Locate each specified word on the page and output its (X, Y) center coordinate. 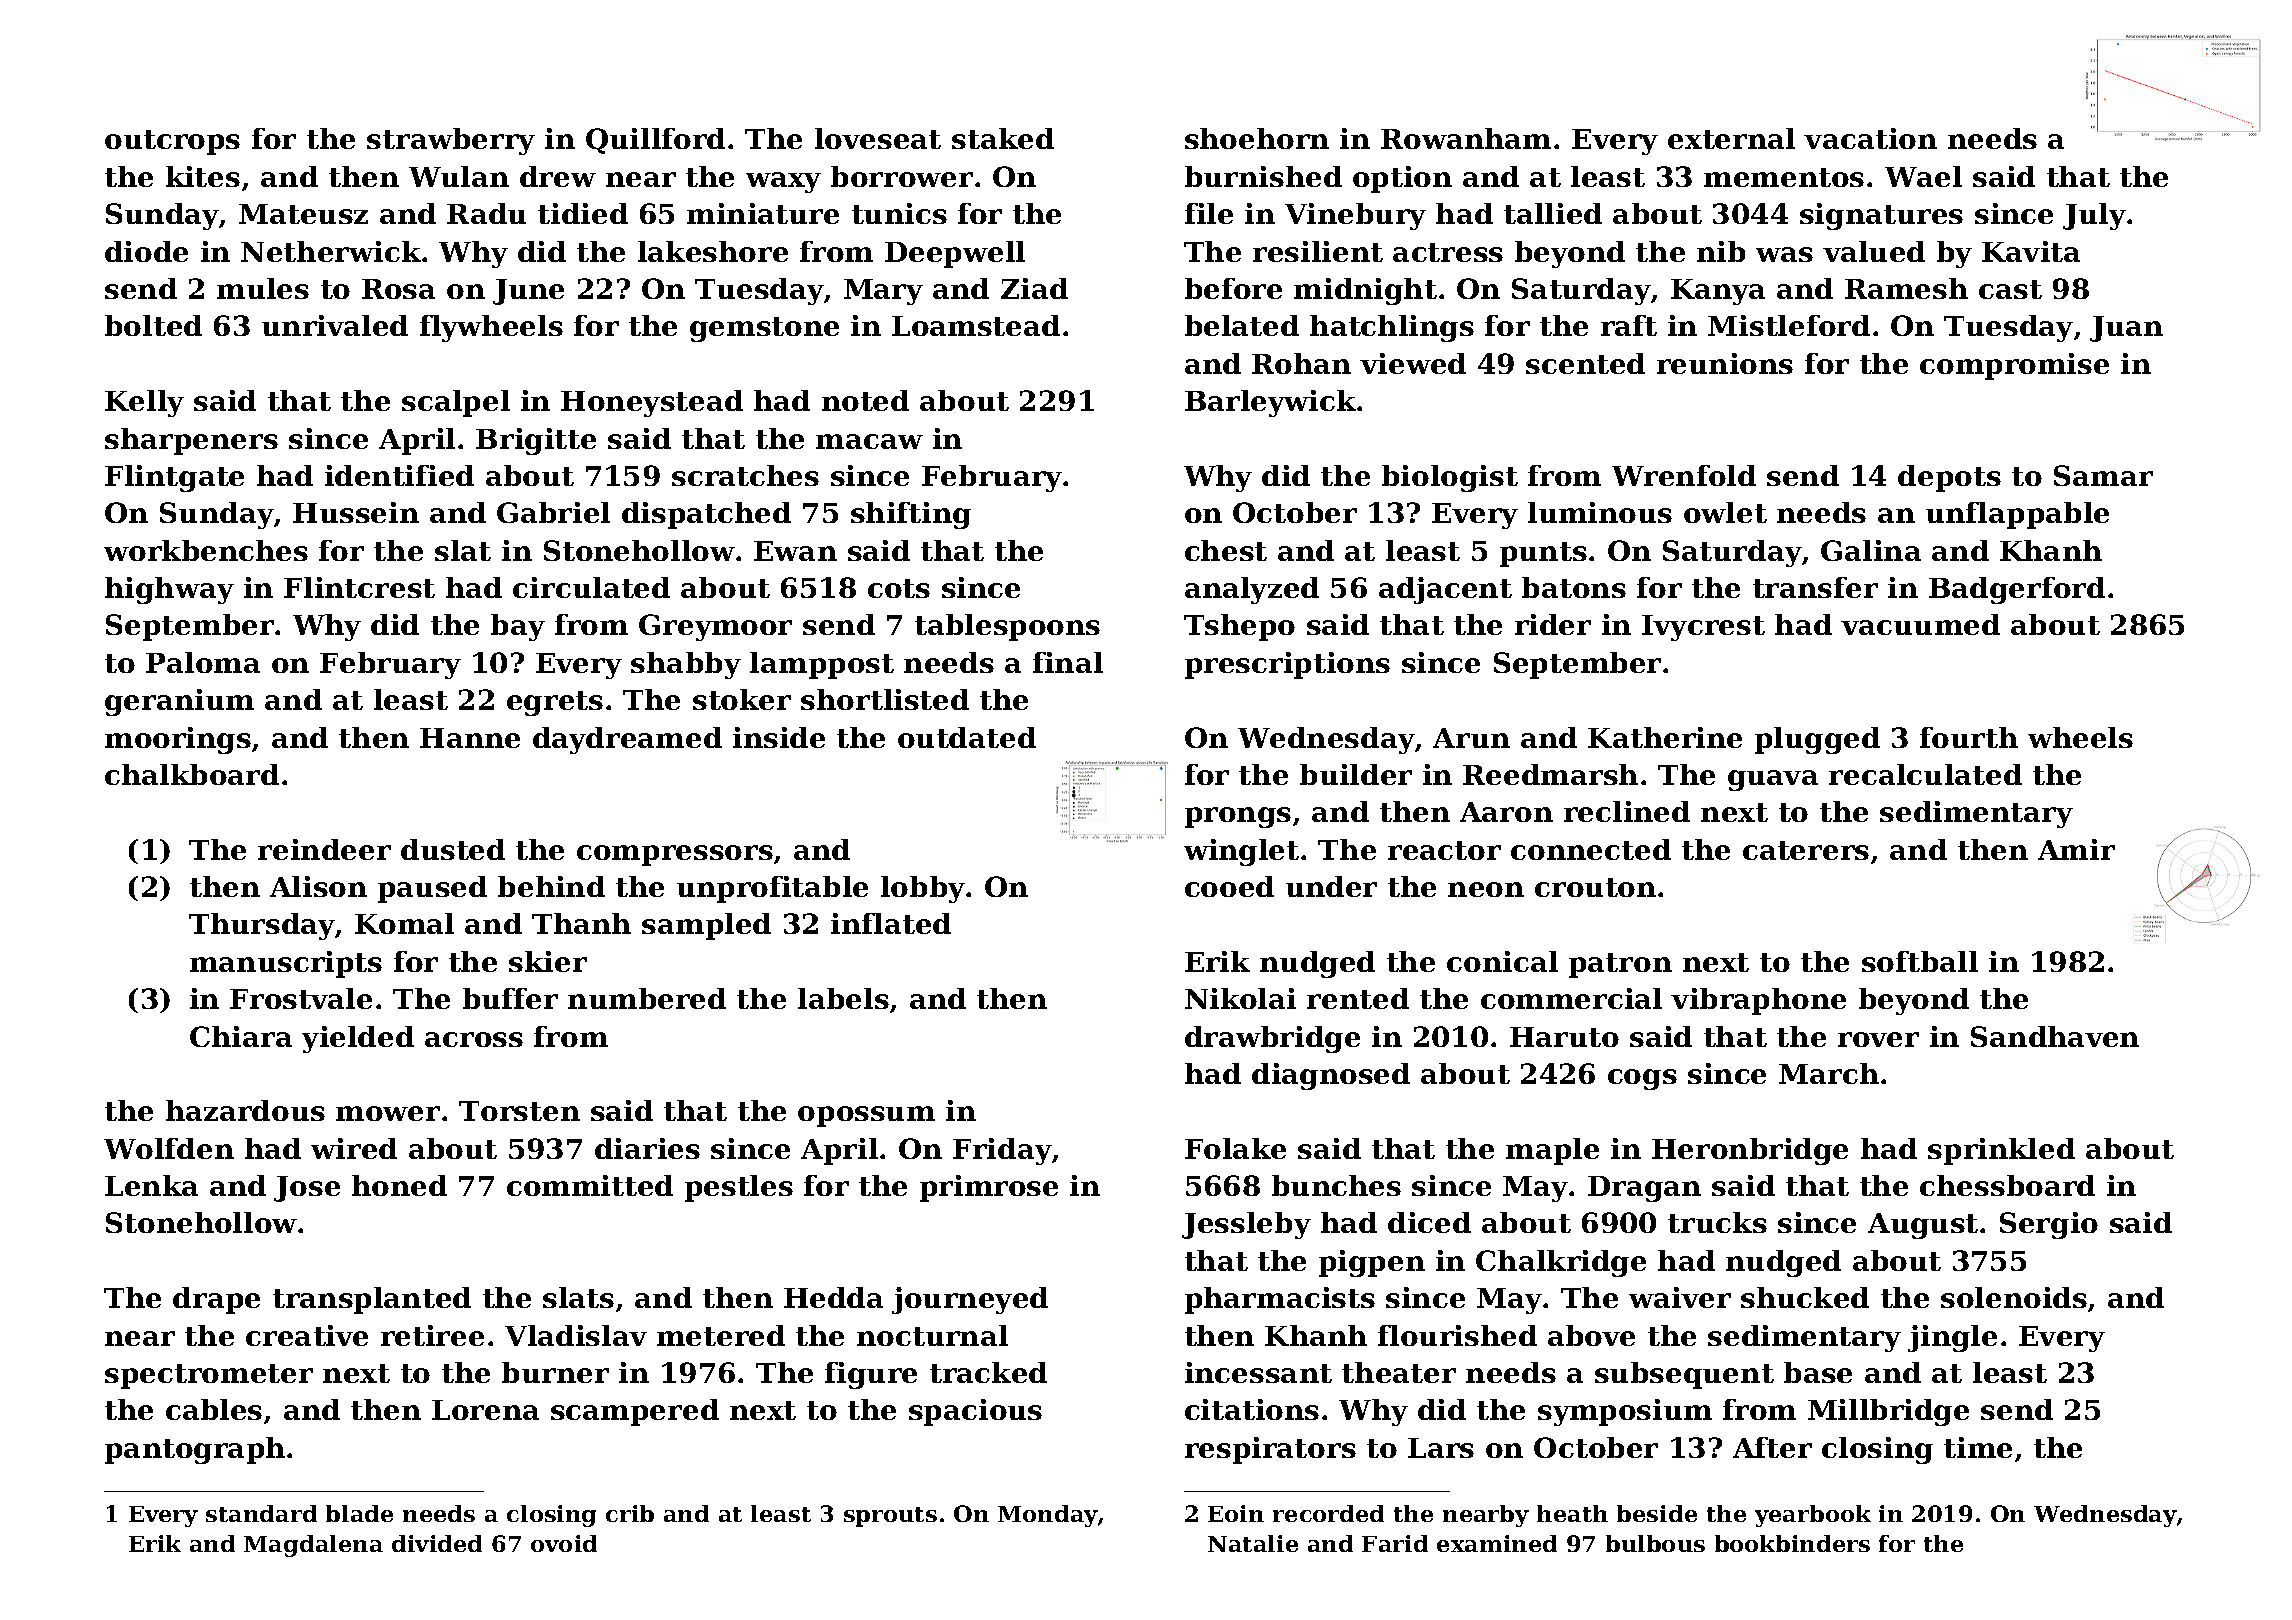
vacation (1870, 138)
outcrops (172, 142)
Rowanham (1466, 138)
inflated (891, 923)
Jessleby (1246, 1225)
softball (1920, 961)
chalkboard (192, 774)
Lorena (485, 1410)
